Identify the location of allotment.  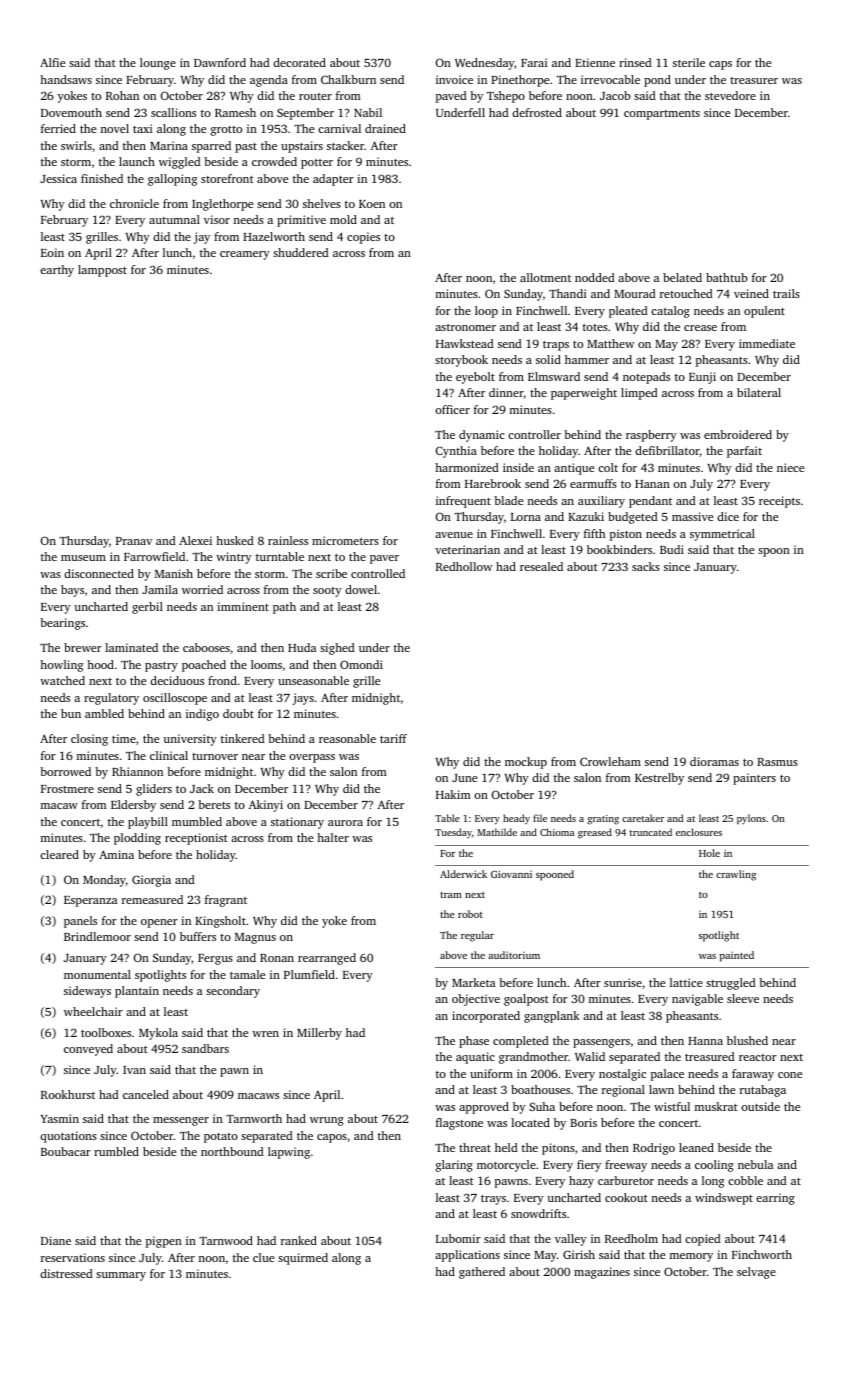
(545, 277).
